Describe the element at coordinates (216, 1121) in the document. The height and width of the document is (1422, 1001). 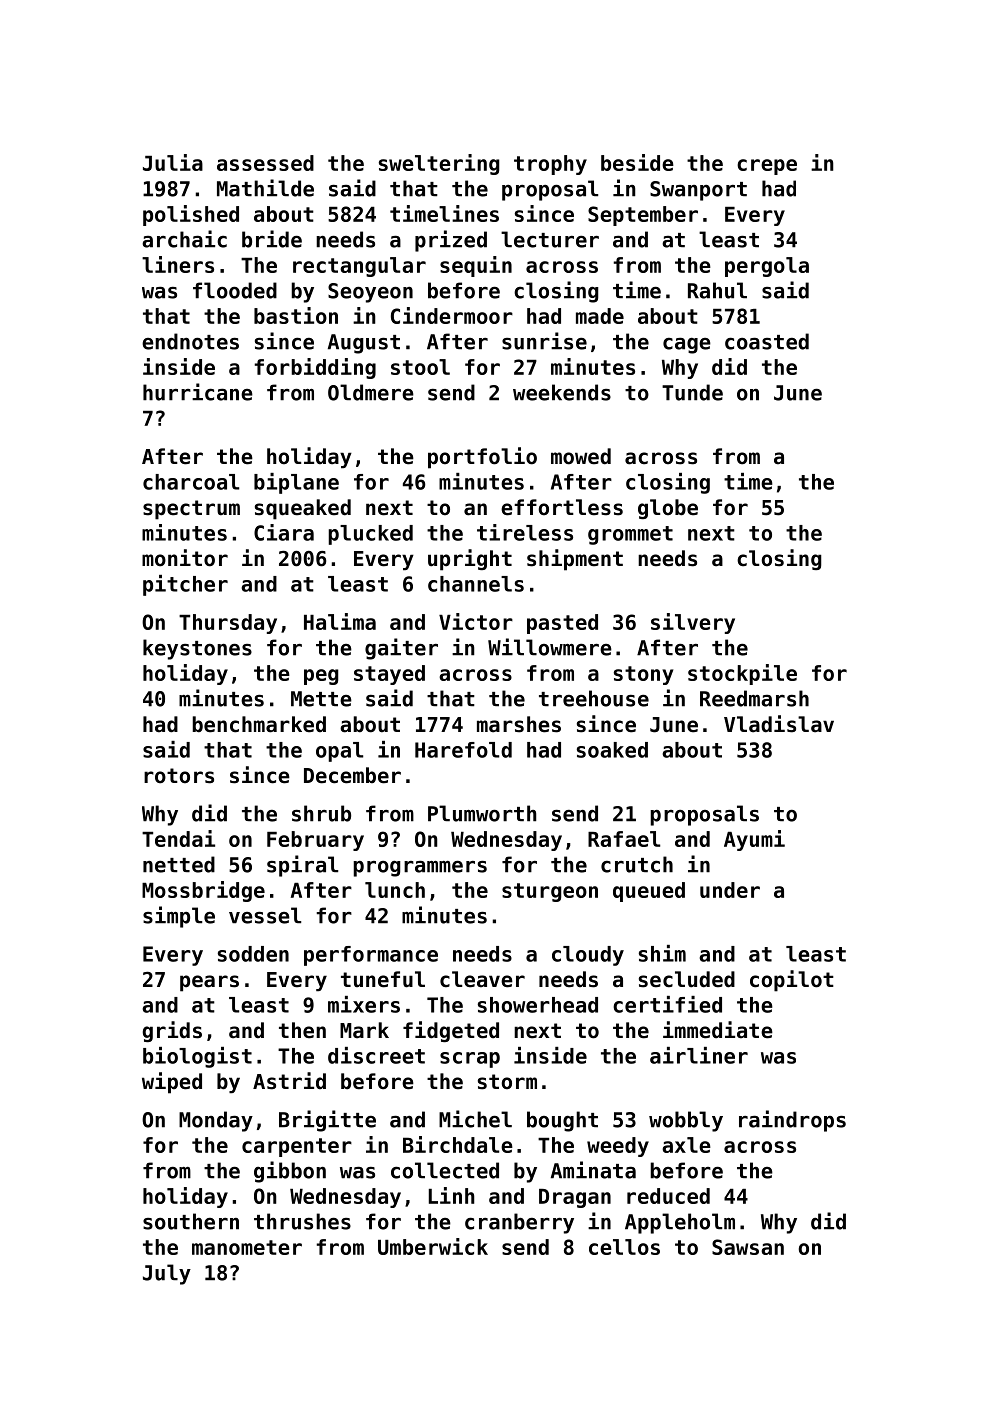
I see `Monday` at that location.
